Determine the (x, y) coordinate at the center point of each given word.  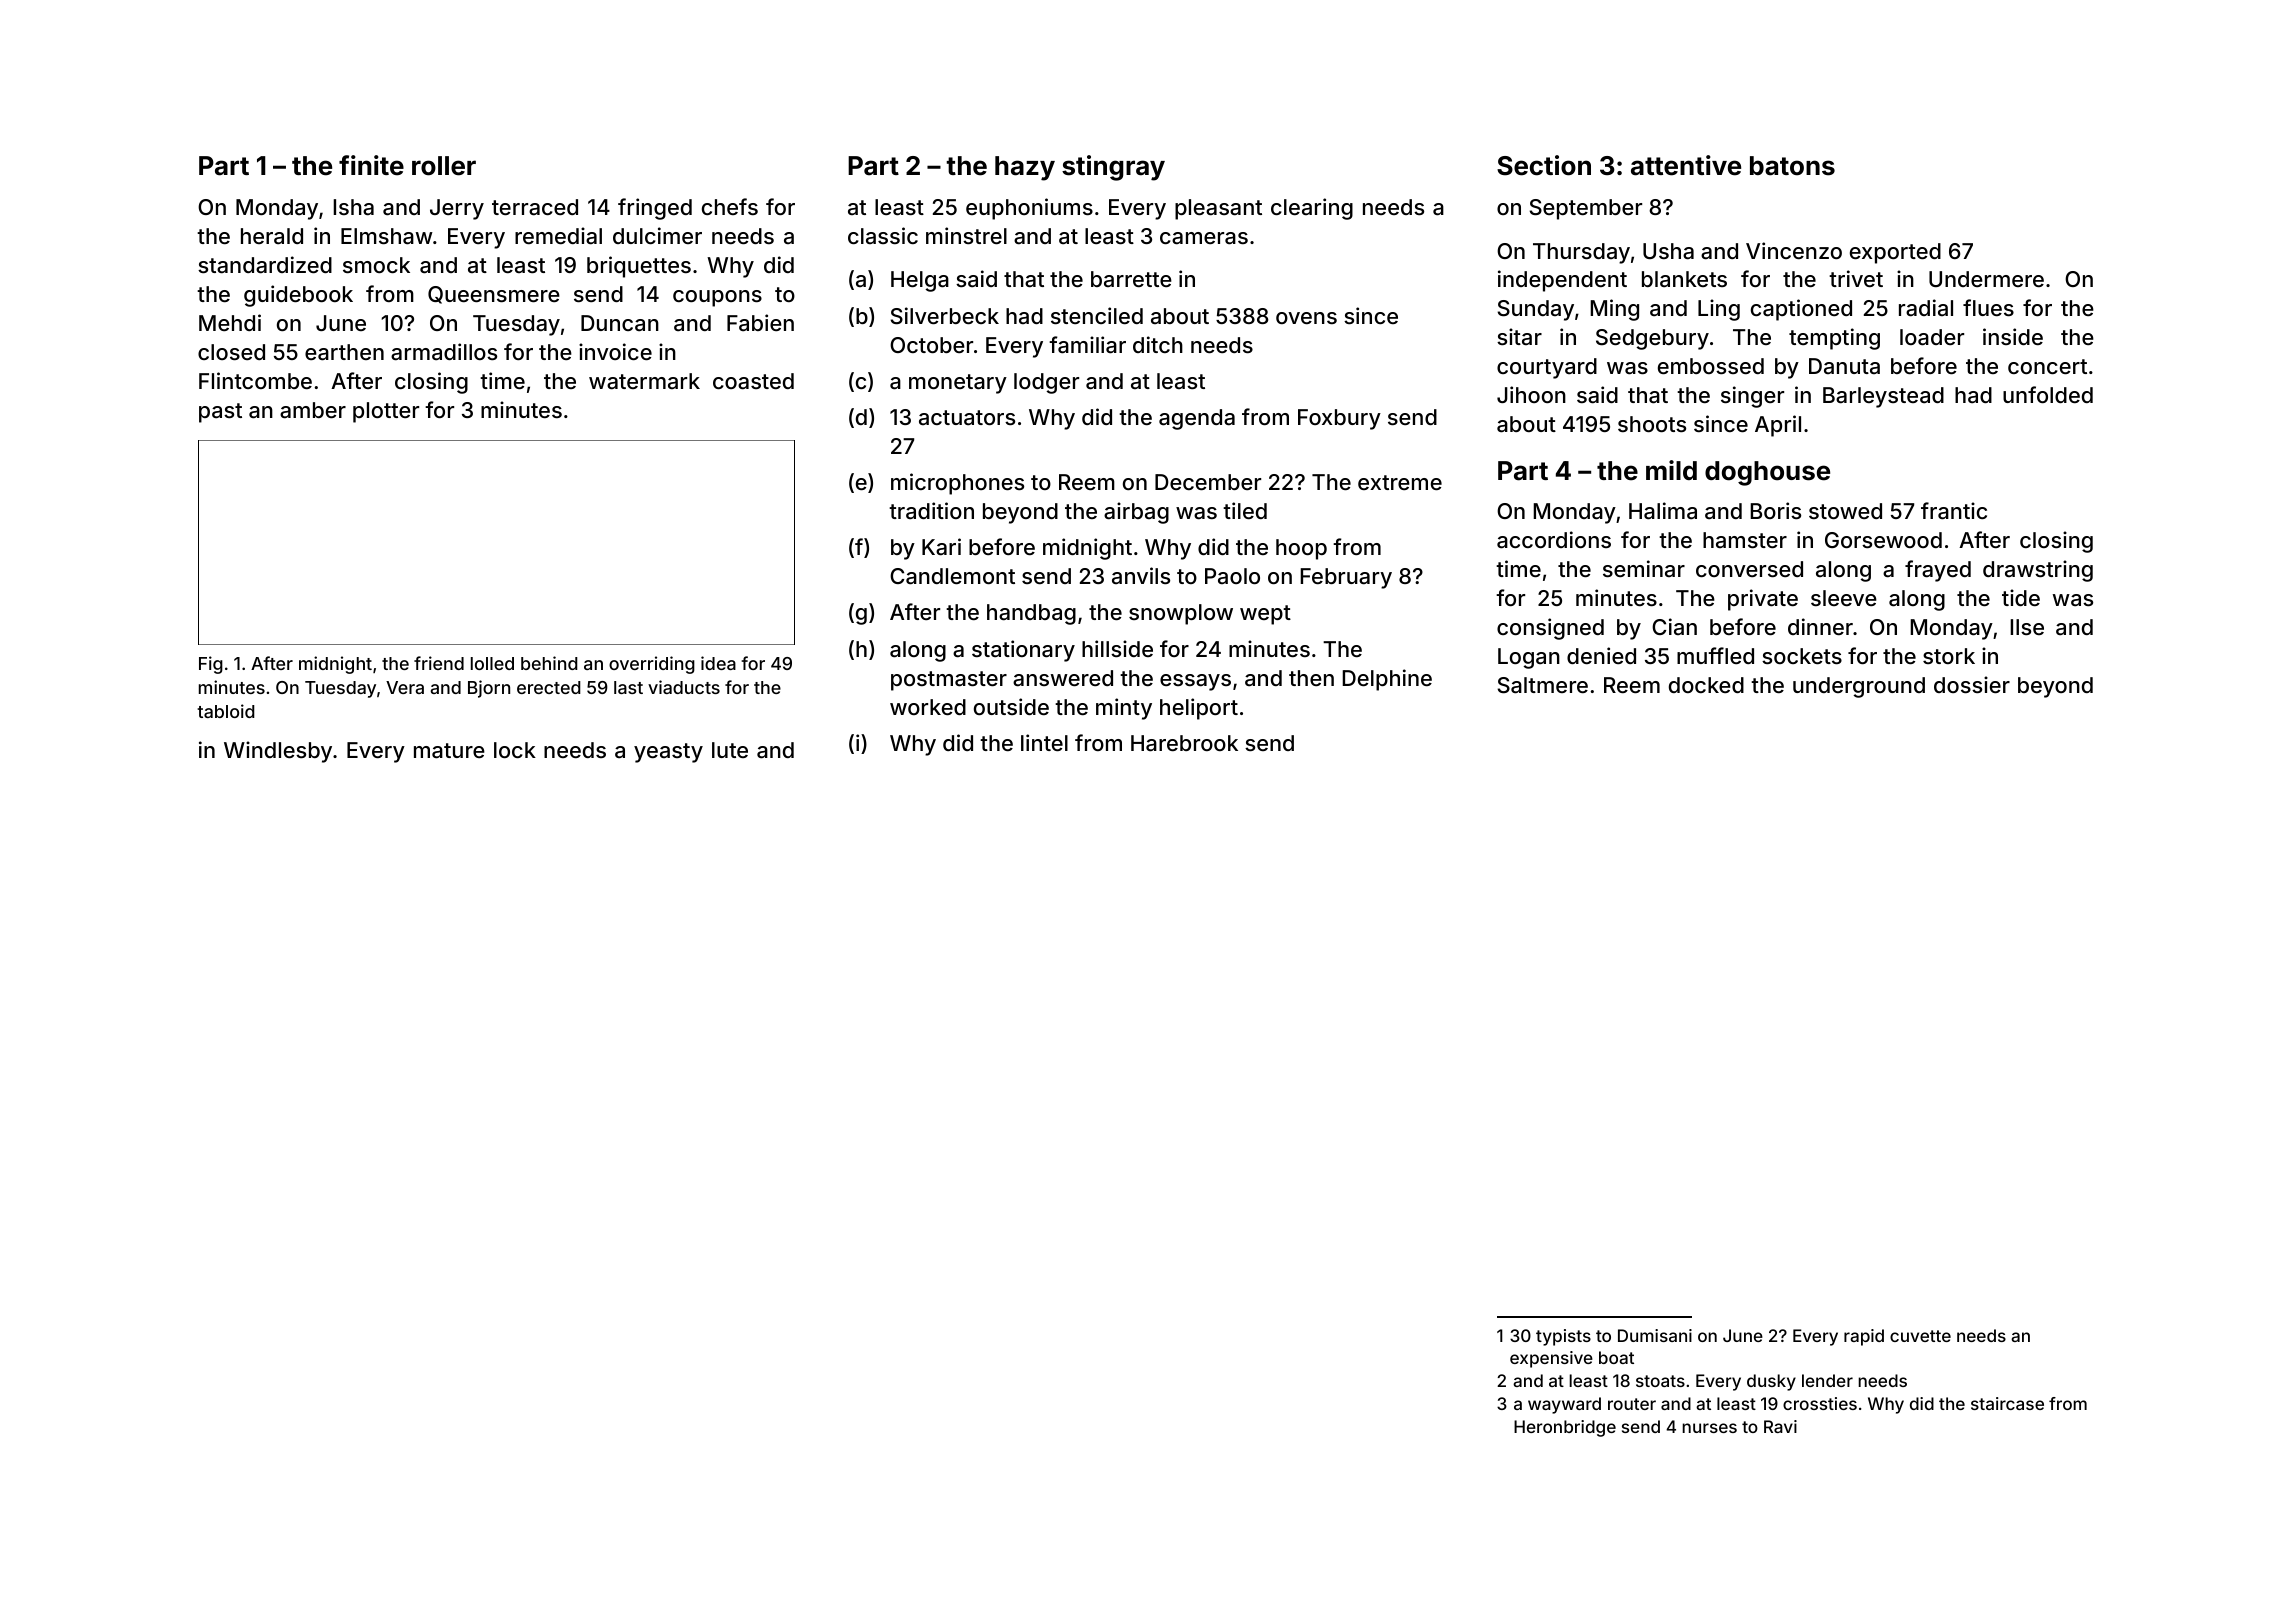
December (1208, 482)
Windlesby (278, 752)
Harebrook (1184, 743)
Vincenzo (1794, 250)
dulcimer (657, 235)
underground (1859, 687)
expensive (1551, 1359)
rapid (1864, 1337)
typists (1563, 1337)
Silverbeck (945, 316)
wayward (1564, 1405)
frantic (1954, 511)
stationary (1023, 651)
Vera (405, 687)
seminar (1644, 568)
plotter (386, 412)
